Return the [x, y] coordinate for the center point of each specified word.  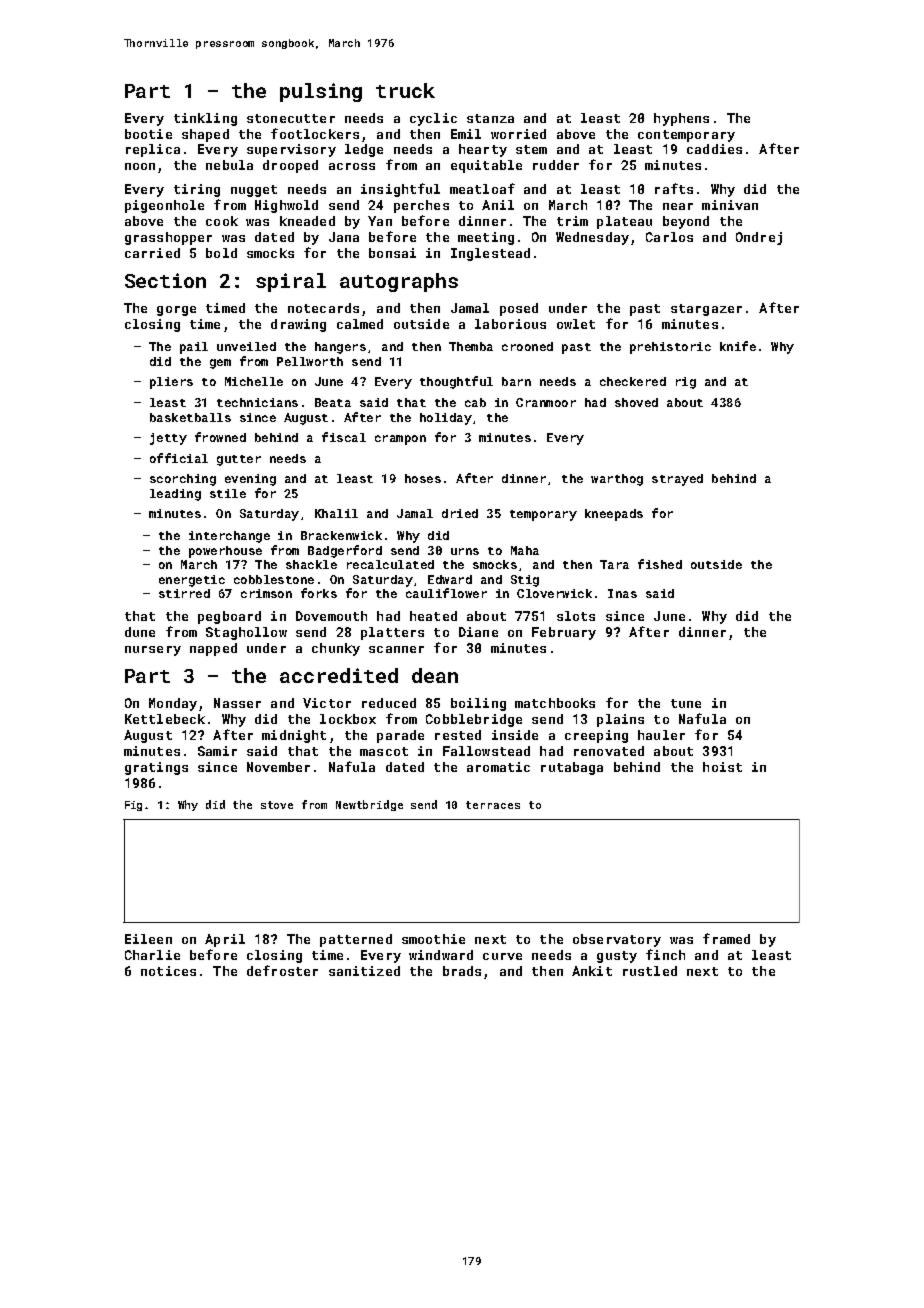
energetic [192, 581]
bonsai [392, 253]
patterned [356, 940]
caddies [714, 149]
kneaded [307, 221]
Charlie [152, 955]
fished [660, 564]
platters [392, 633]
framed [726, 938]
